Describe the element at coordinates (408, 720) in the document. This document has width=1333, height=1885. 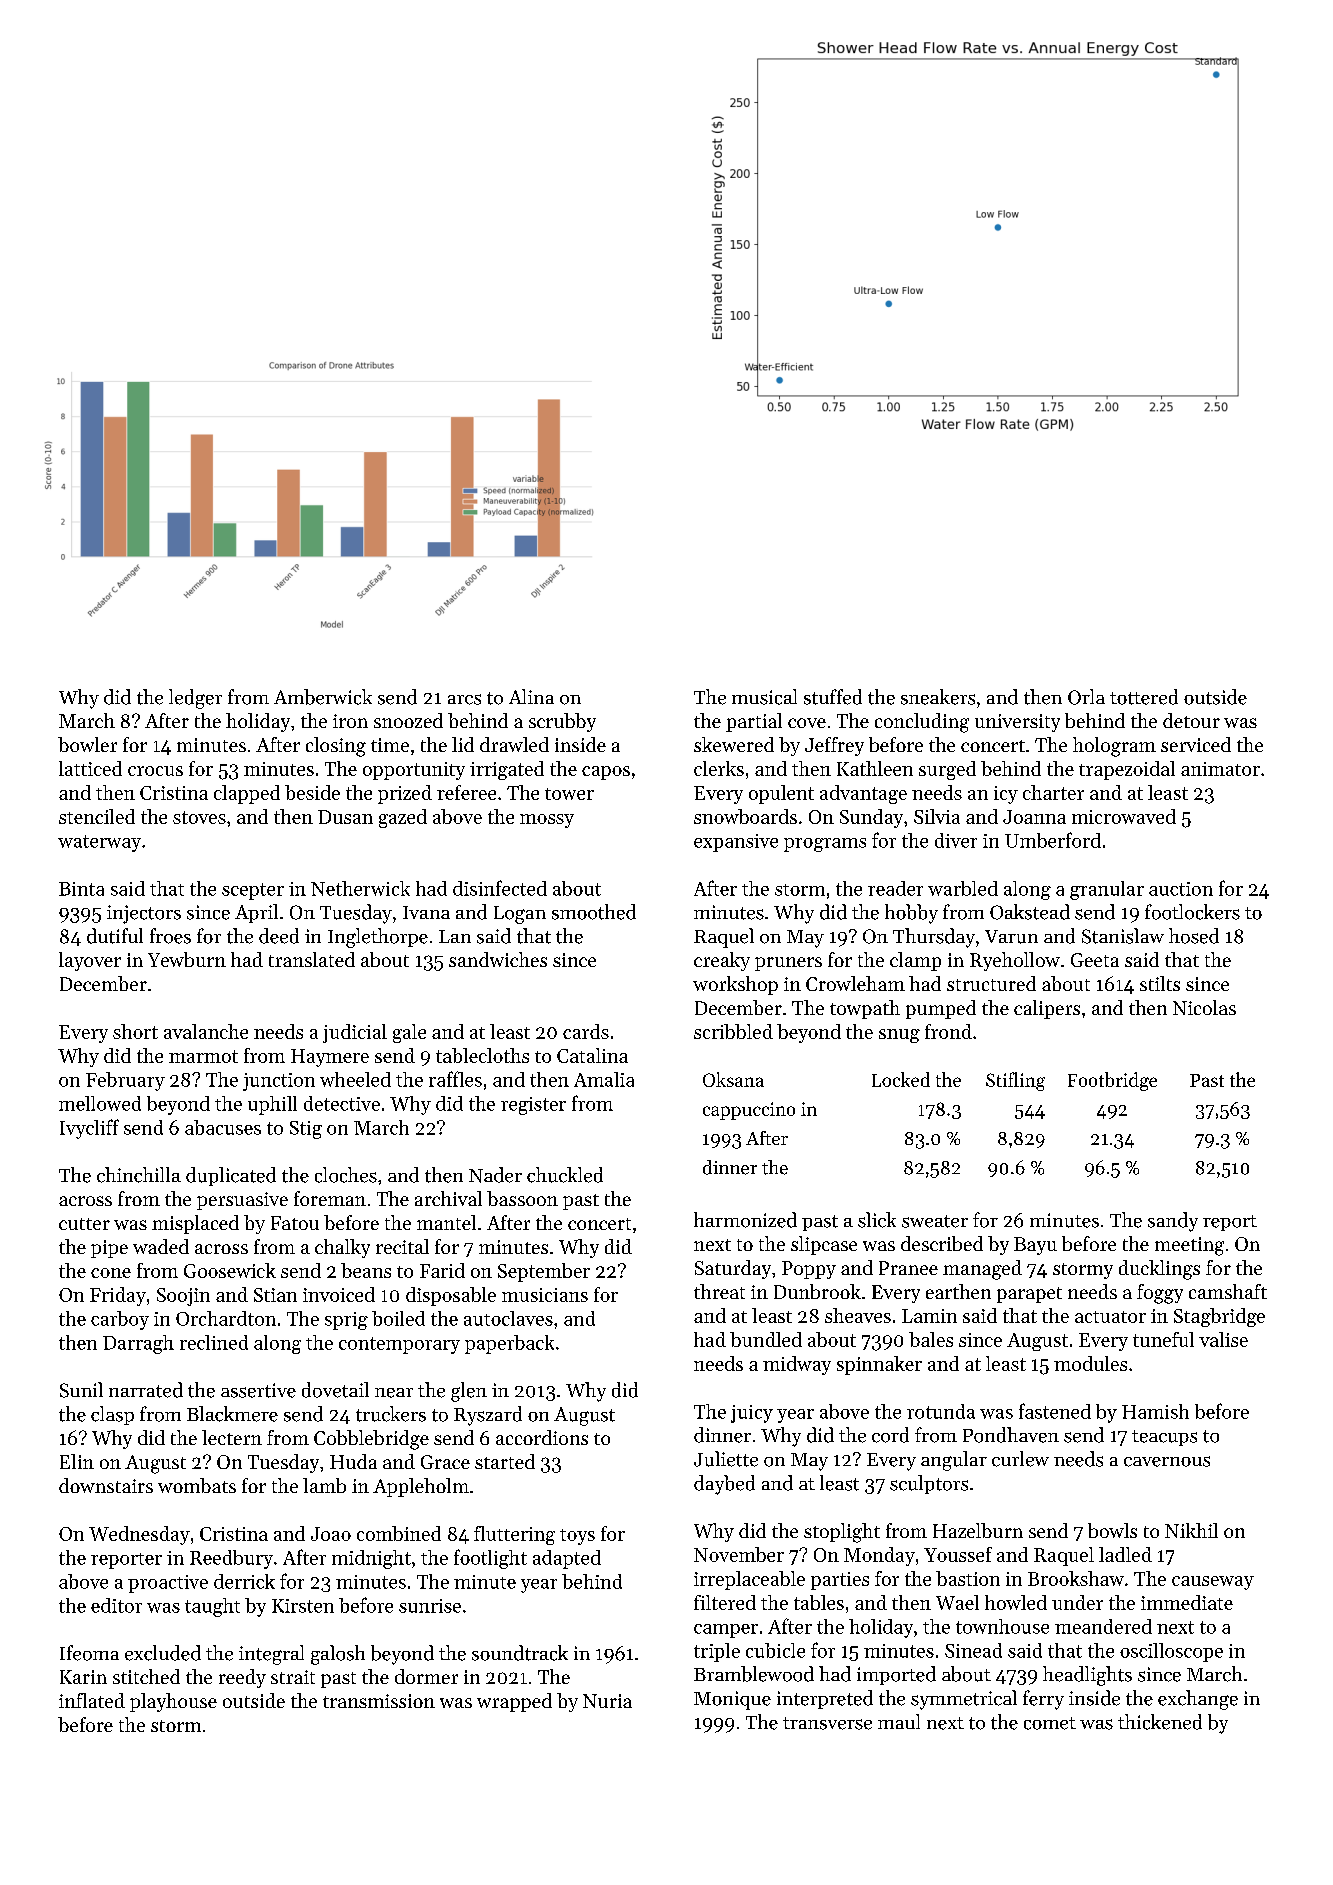
I see `snoozed` at that location.
